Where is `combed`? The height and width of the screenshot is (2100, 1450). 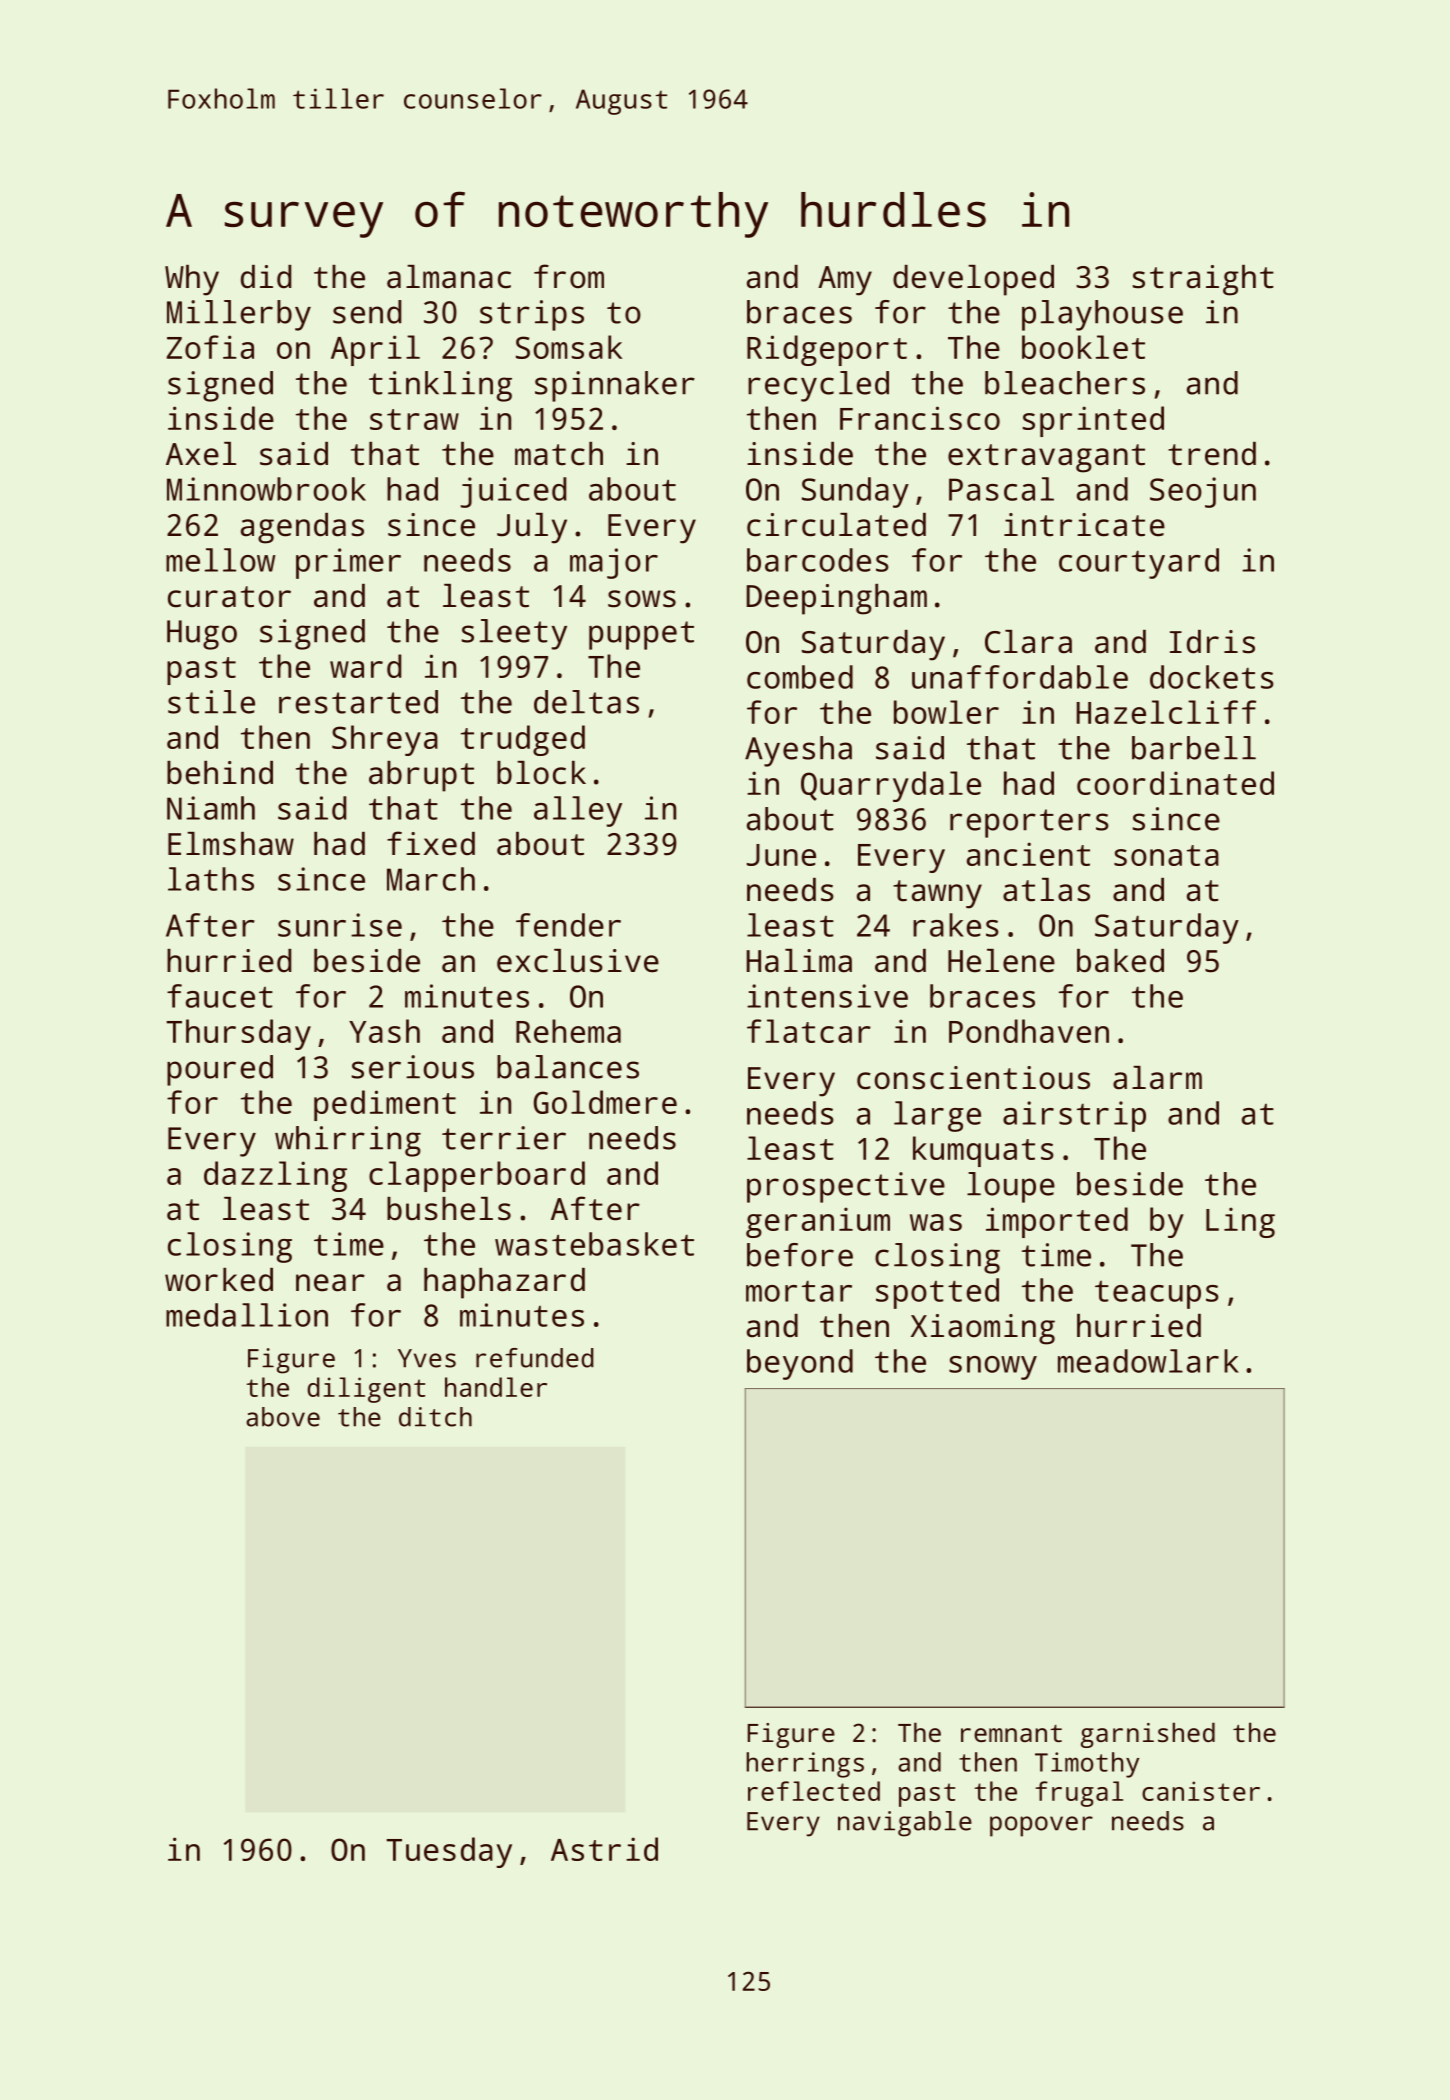
combed is located at coordinates (800, 677).
